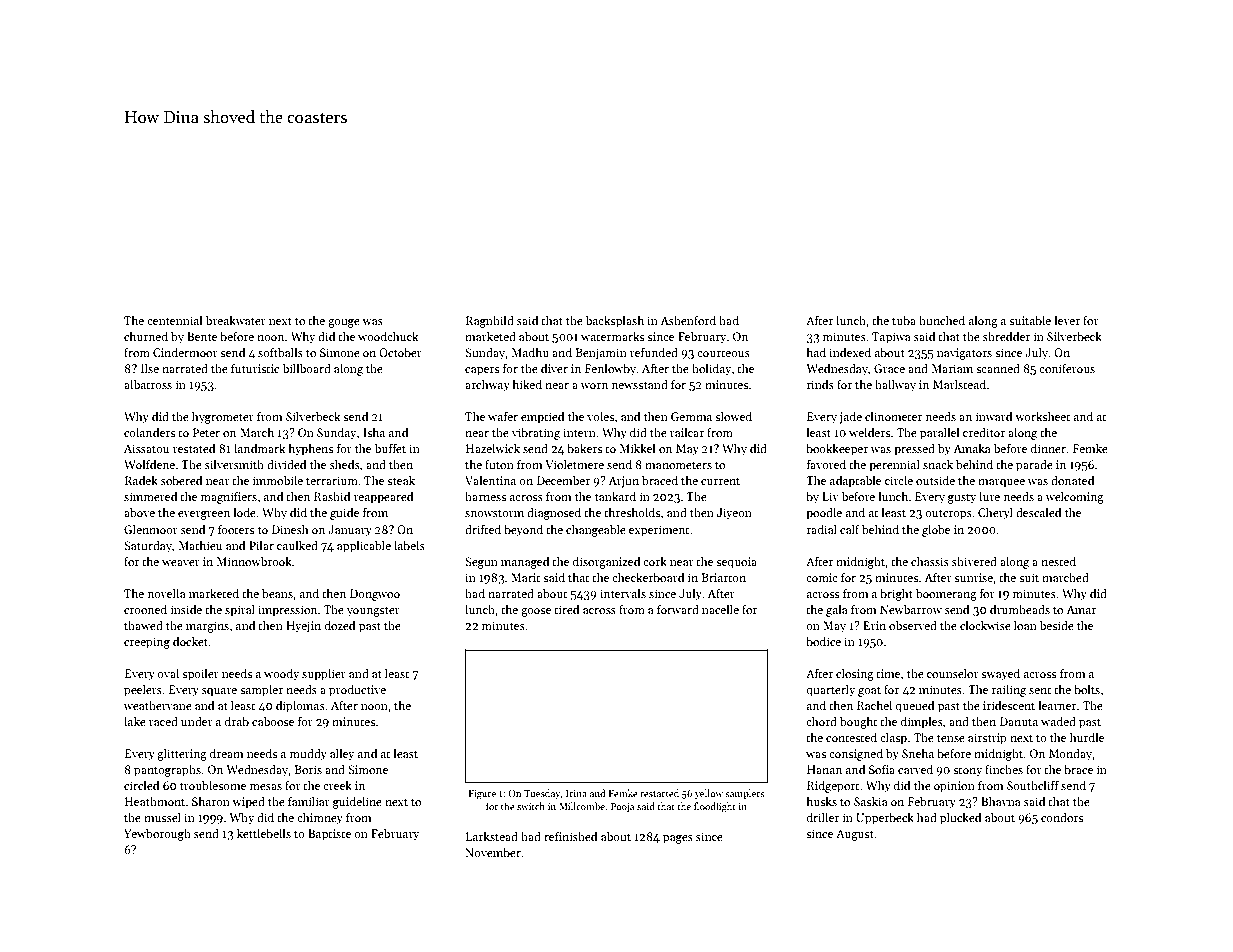 The image size is (1233, 952). I want to click on parade, so click(1034, 465).
